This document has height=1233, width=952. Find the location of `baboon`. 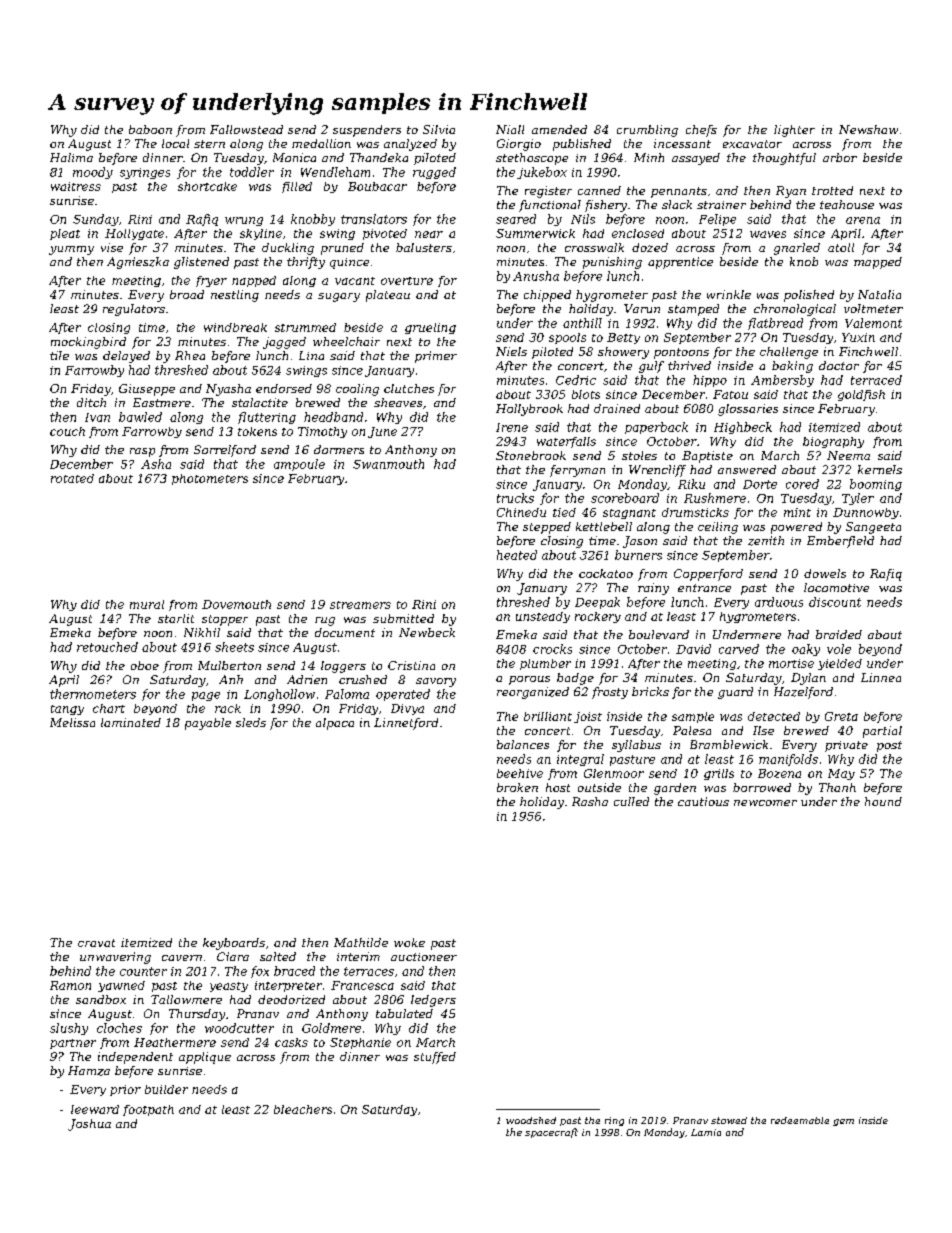

baboon is located at coordinates (150, 129).
